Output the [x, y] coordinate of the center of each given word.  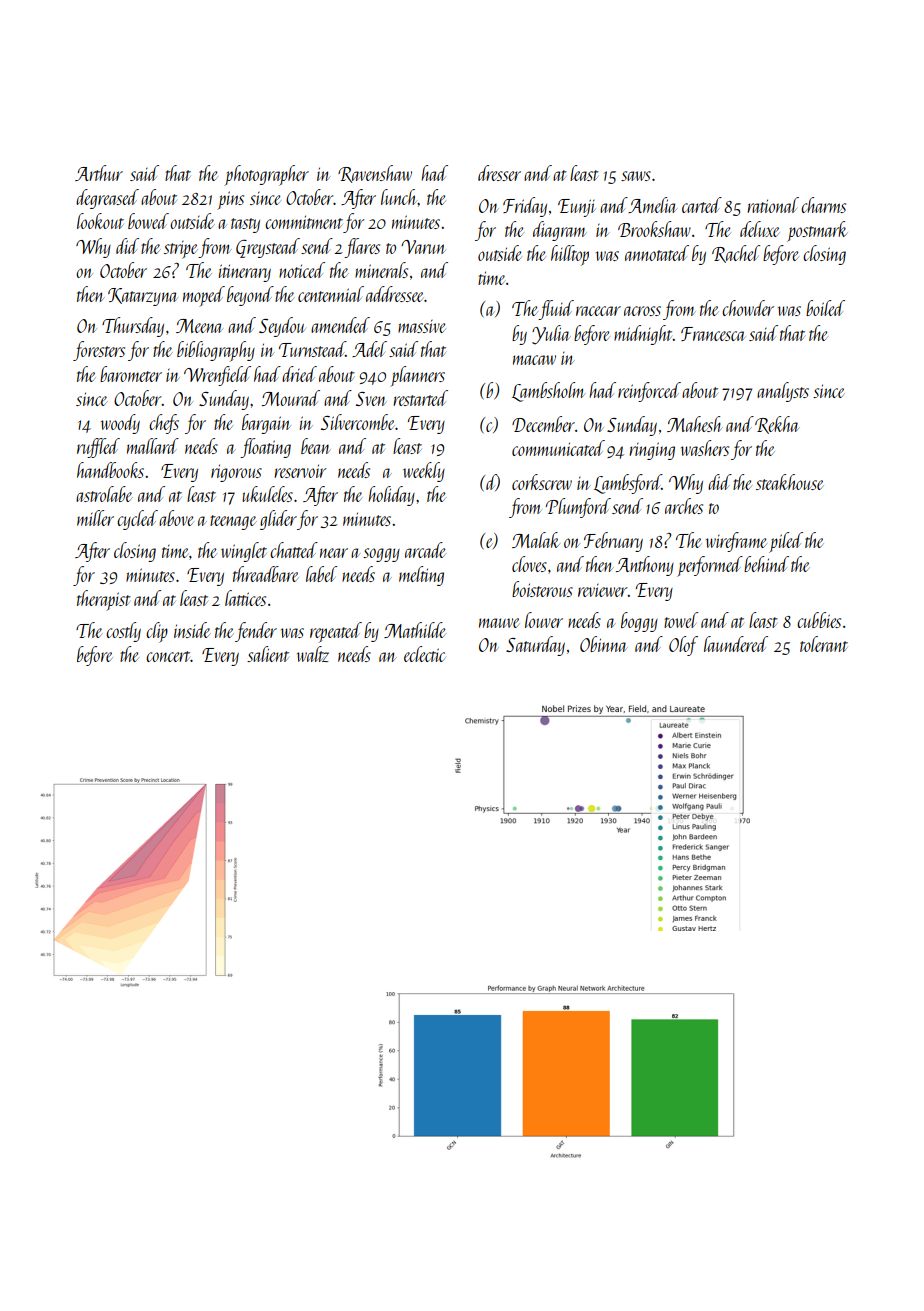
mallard [153, 446]
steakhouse [790, 482]
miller [95, 518]
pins [230, 200]
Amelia [652, 205]
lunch [399, 197]
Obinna [604, 644]
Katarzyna [143, 297]
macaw [534, 360]
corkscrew [542, 482]
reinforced [649, 392]
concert [168, 656]
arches [684, 506]
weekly [424, 472]
